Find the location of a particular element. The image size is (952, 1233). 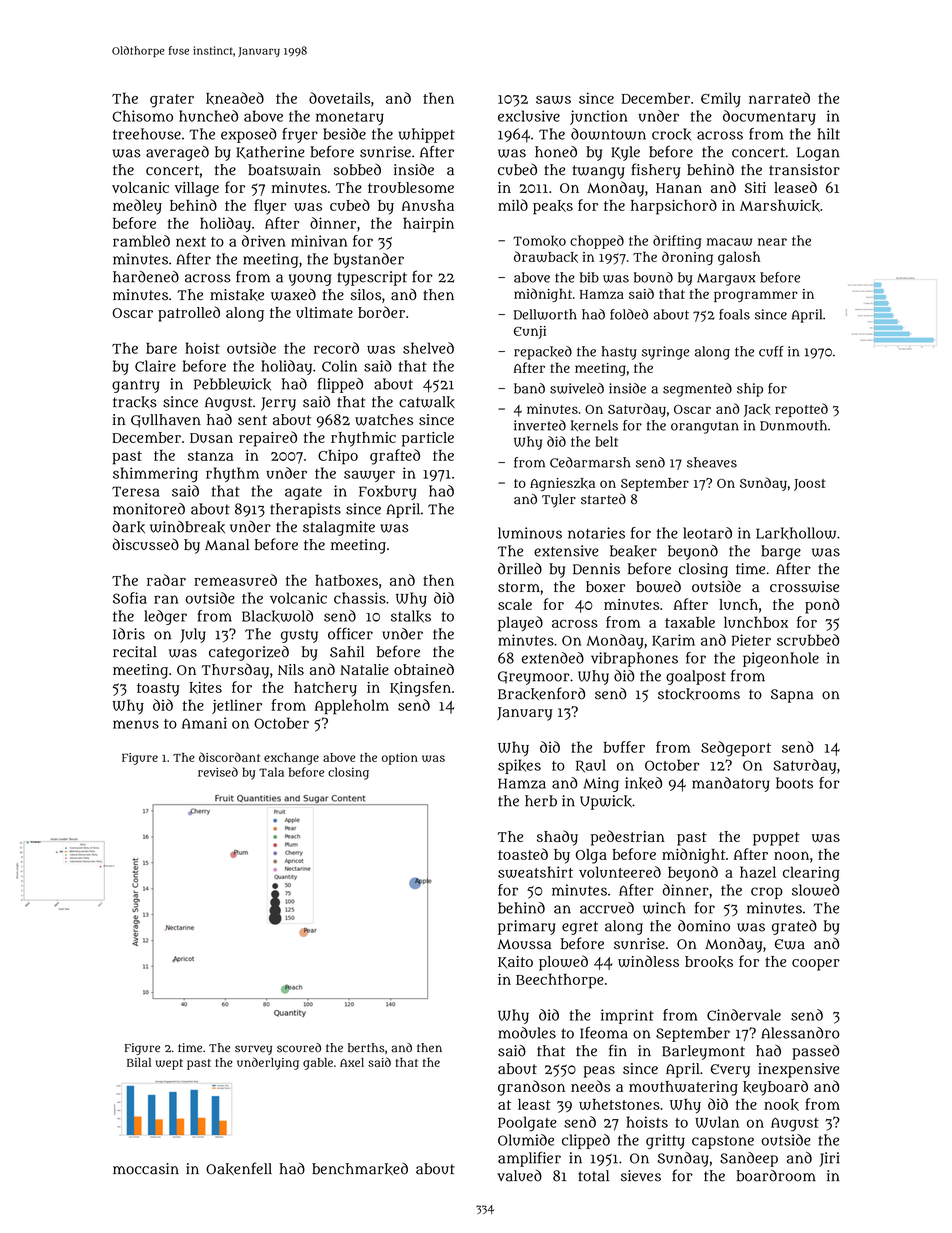

goalpost is located at coordinates (696, 677).
